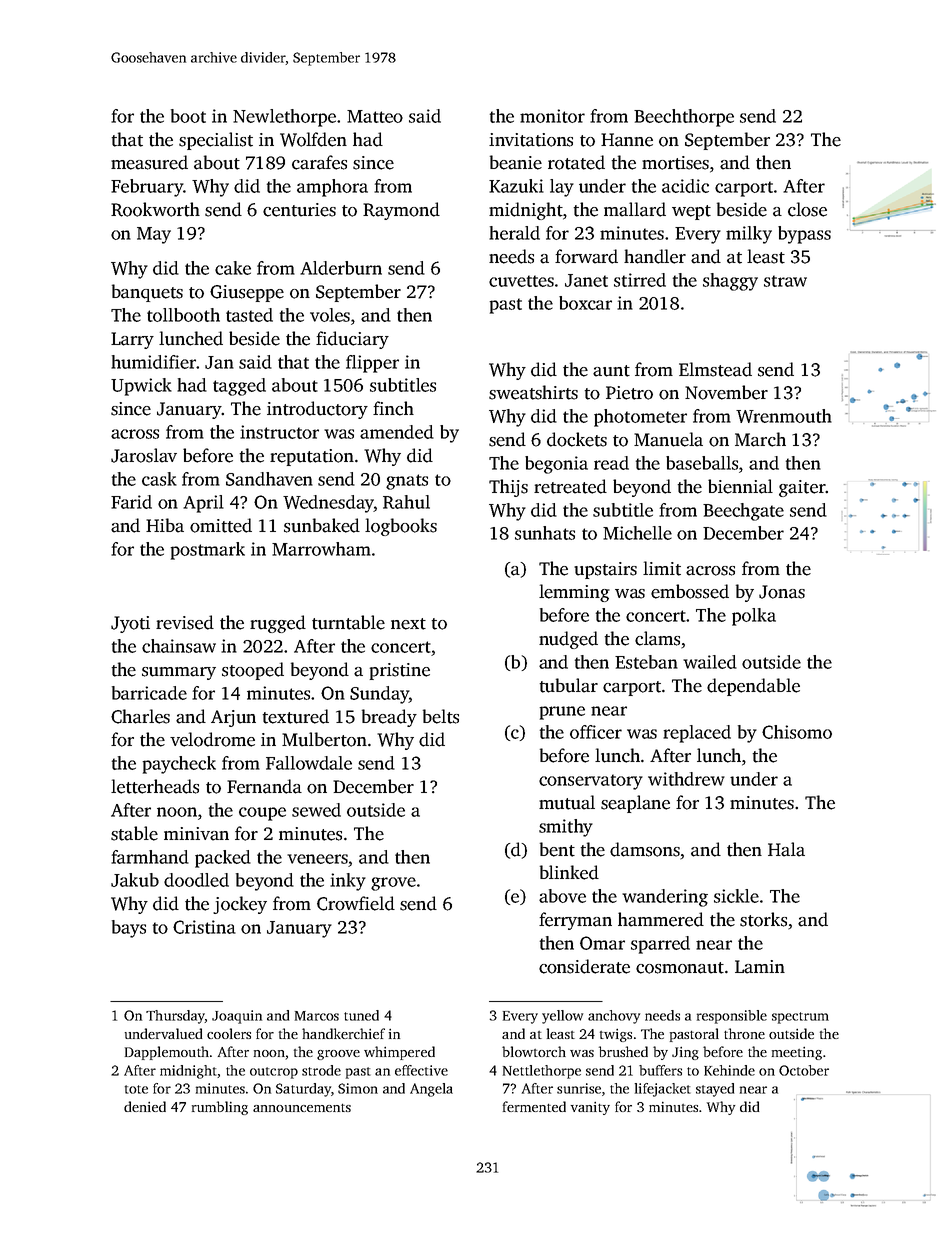  I want to click on velodrome, so click(212, 739).
